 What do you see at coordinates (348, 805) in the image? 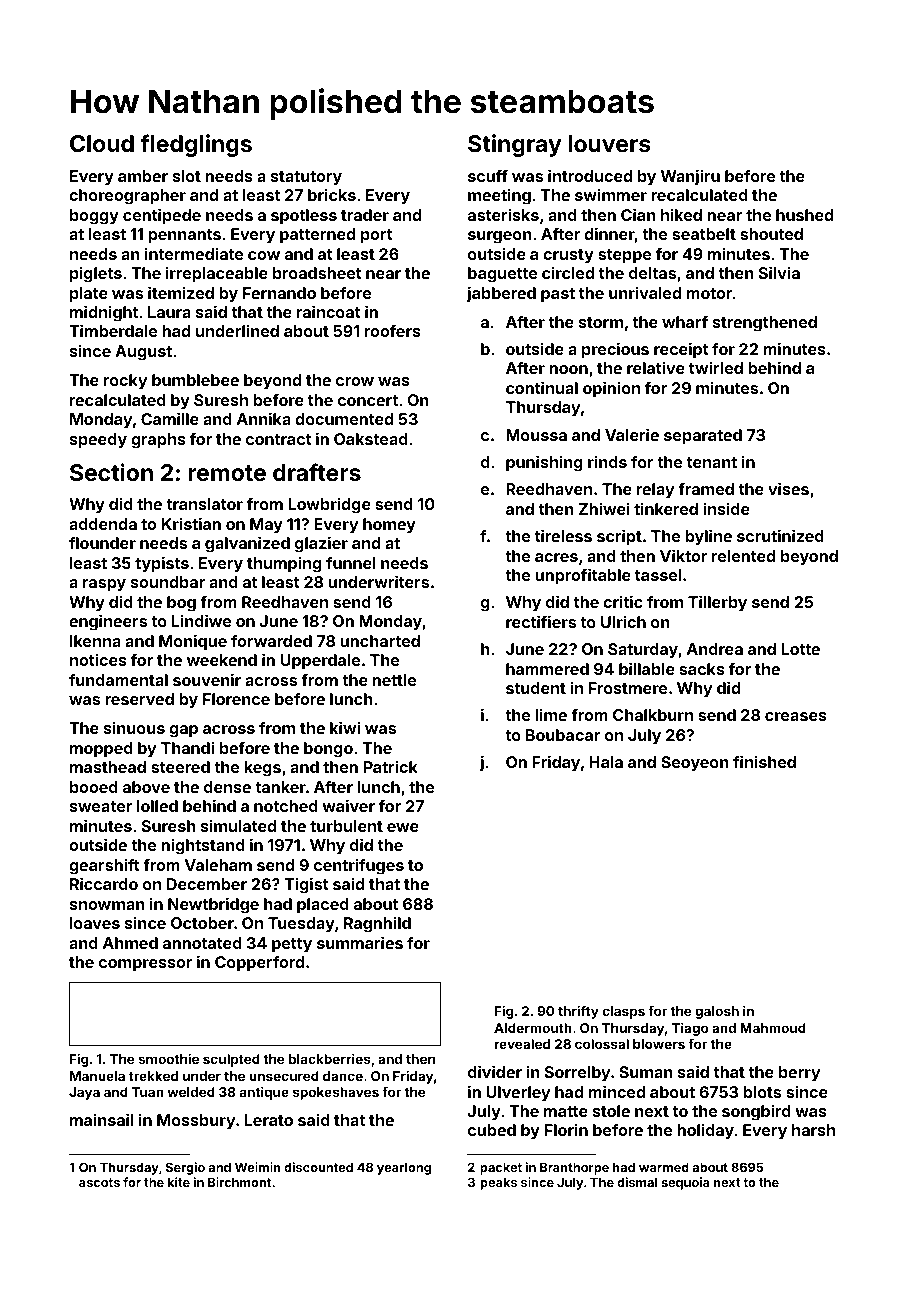
I see `waiver` at bounding box center [348, 805].
